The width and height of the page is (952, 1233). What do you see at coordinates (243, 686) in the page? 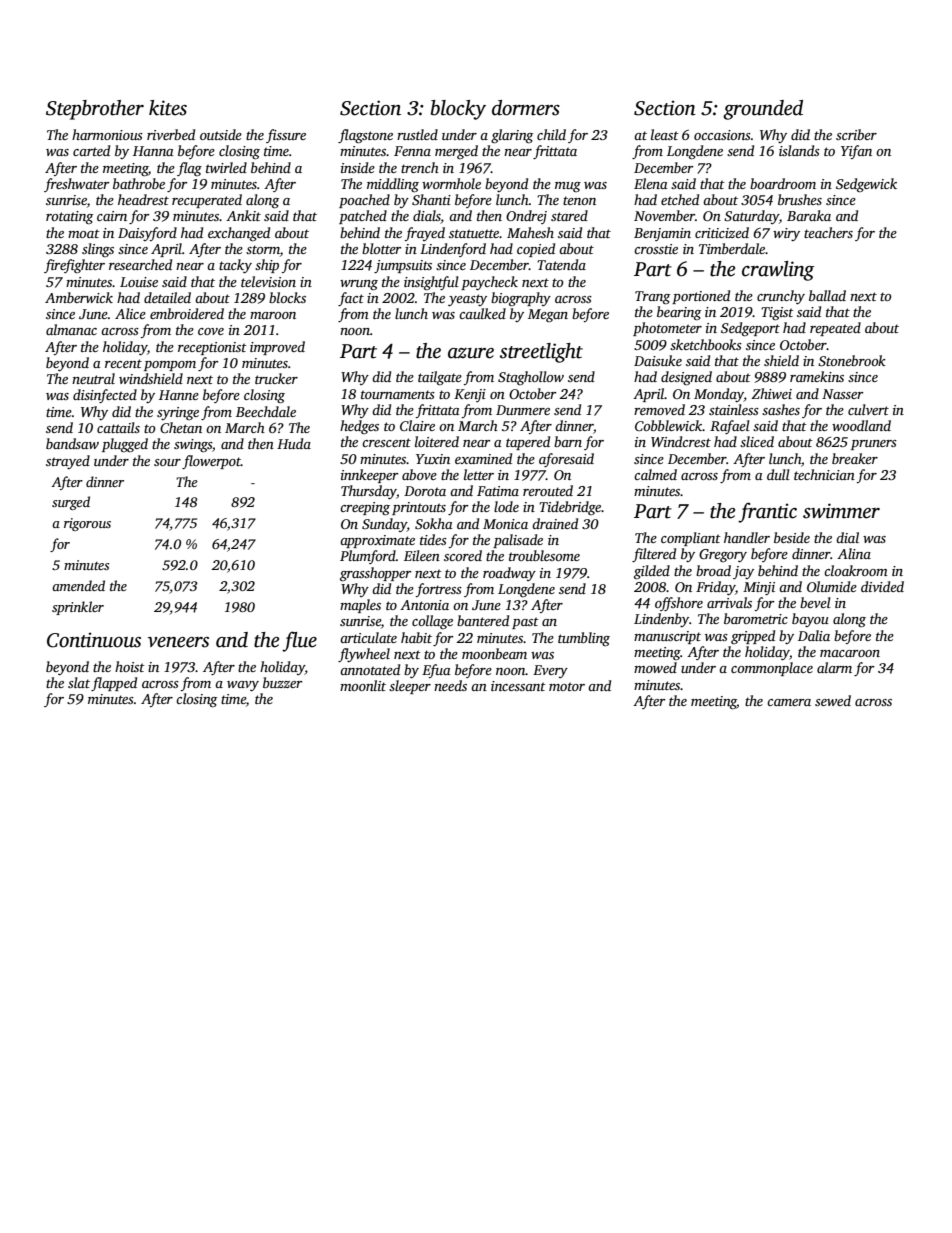
I see `wavy` at bounding box center [243, 686].
